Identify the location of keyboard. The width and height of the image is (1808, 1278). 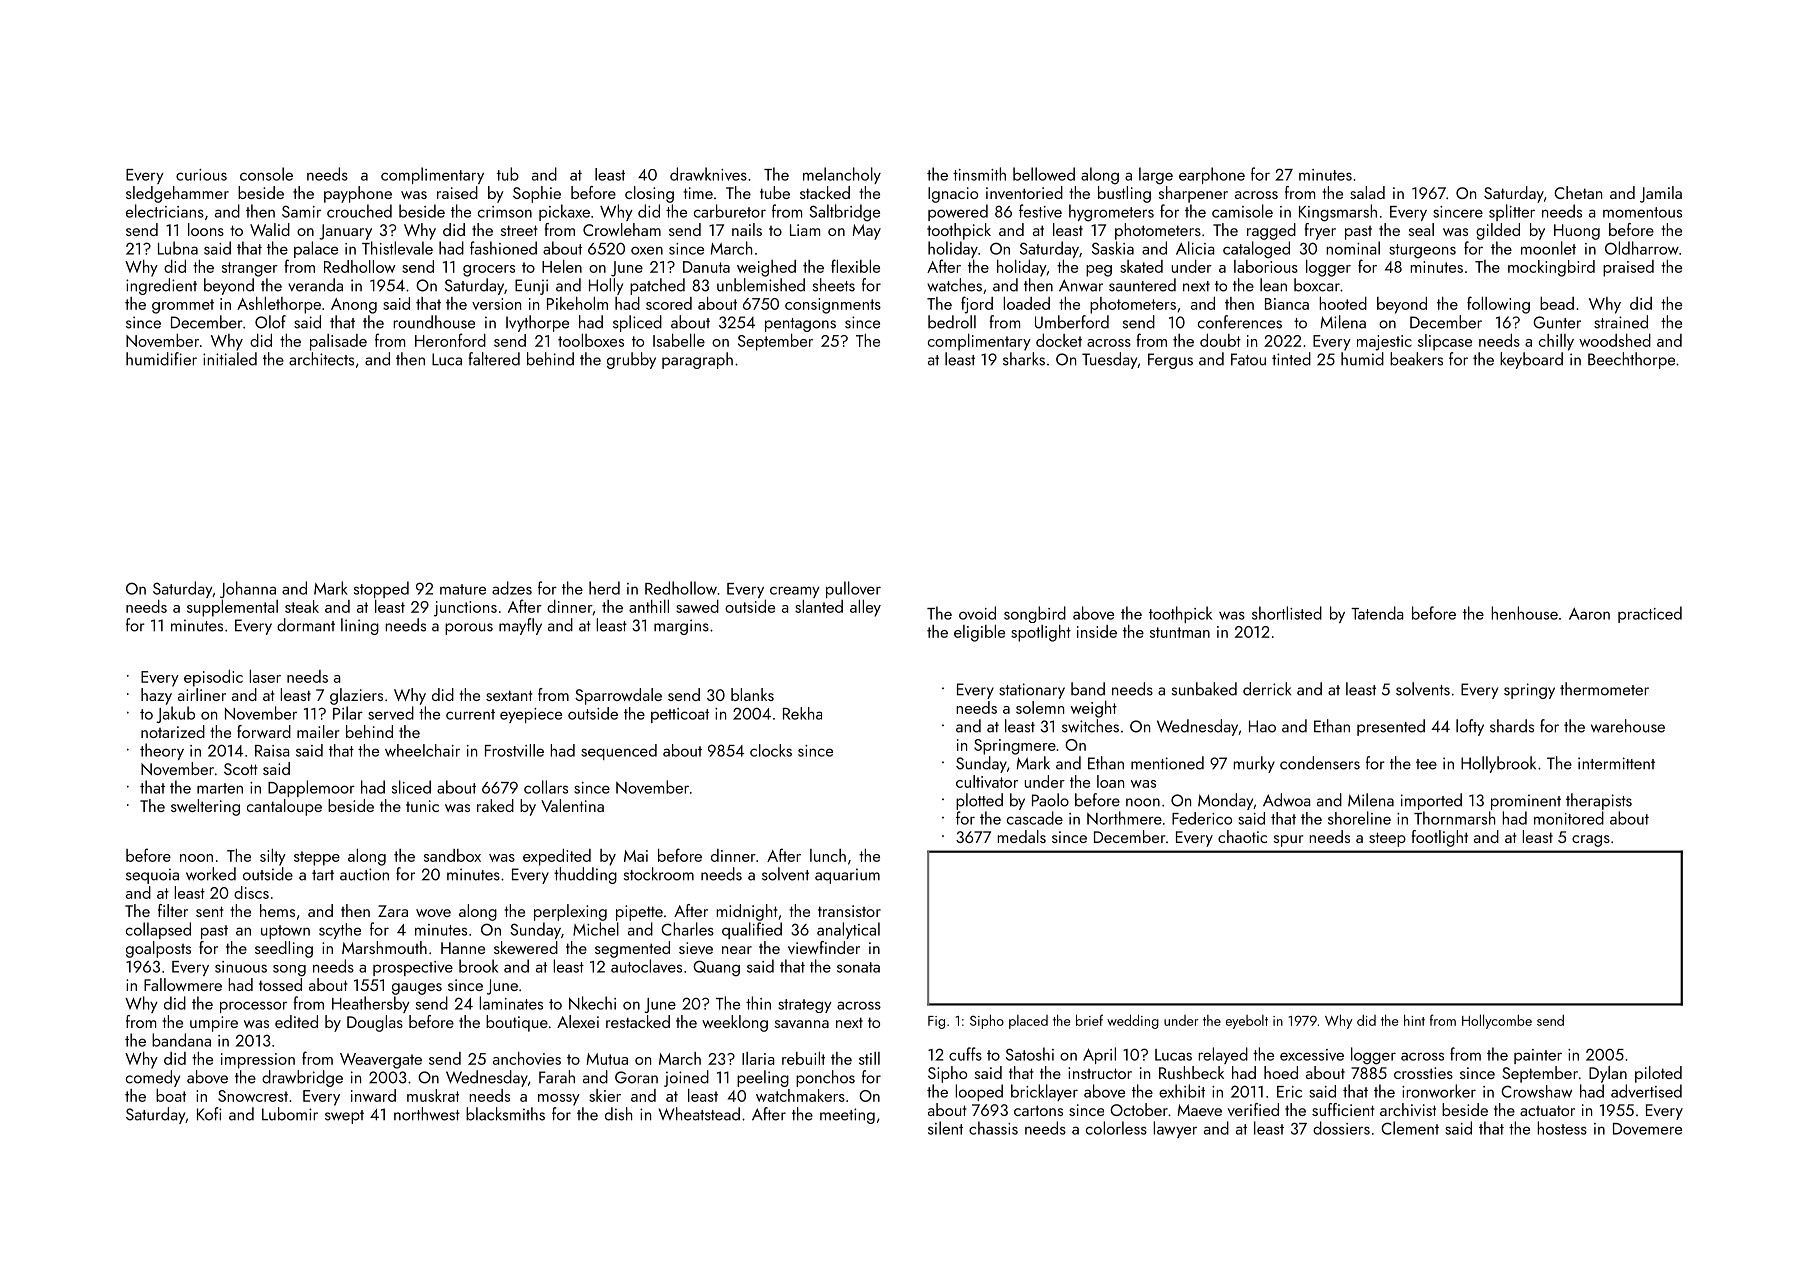
(1531, 360).
